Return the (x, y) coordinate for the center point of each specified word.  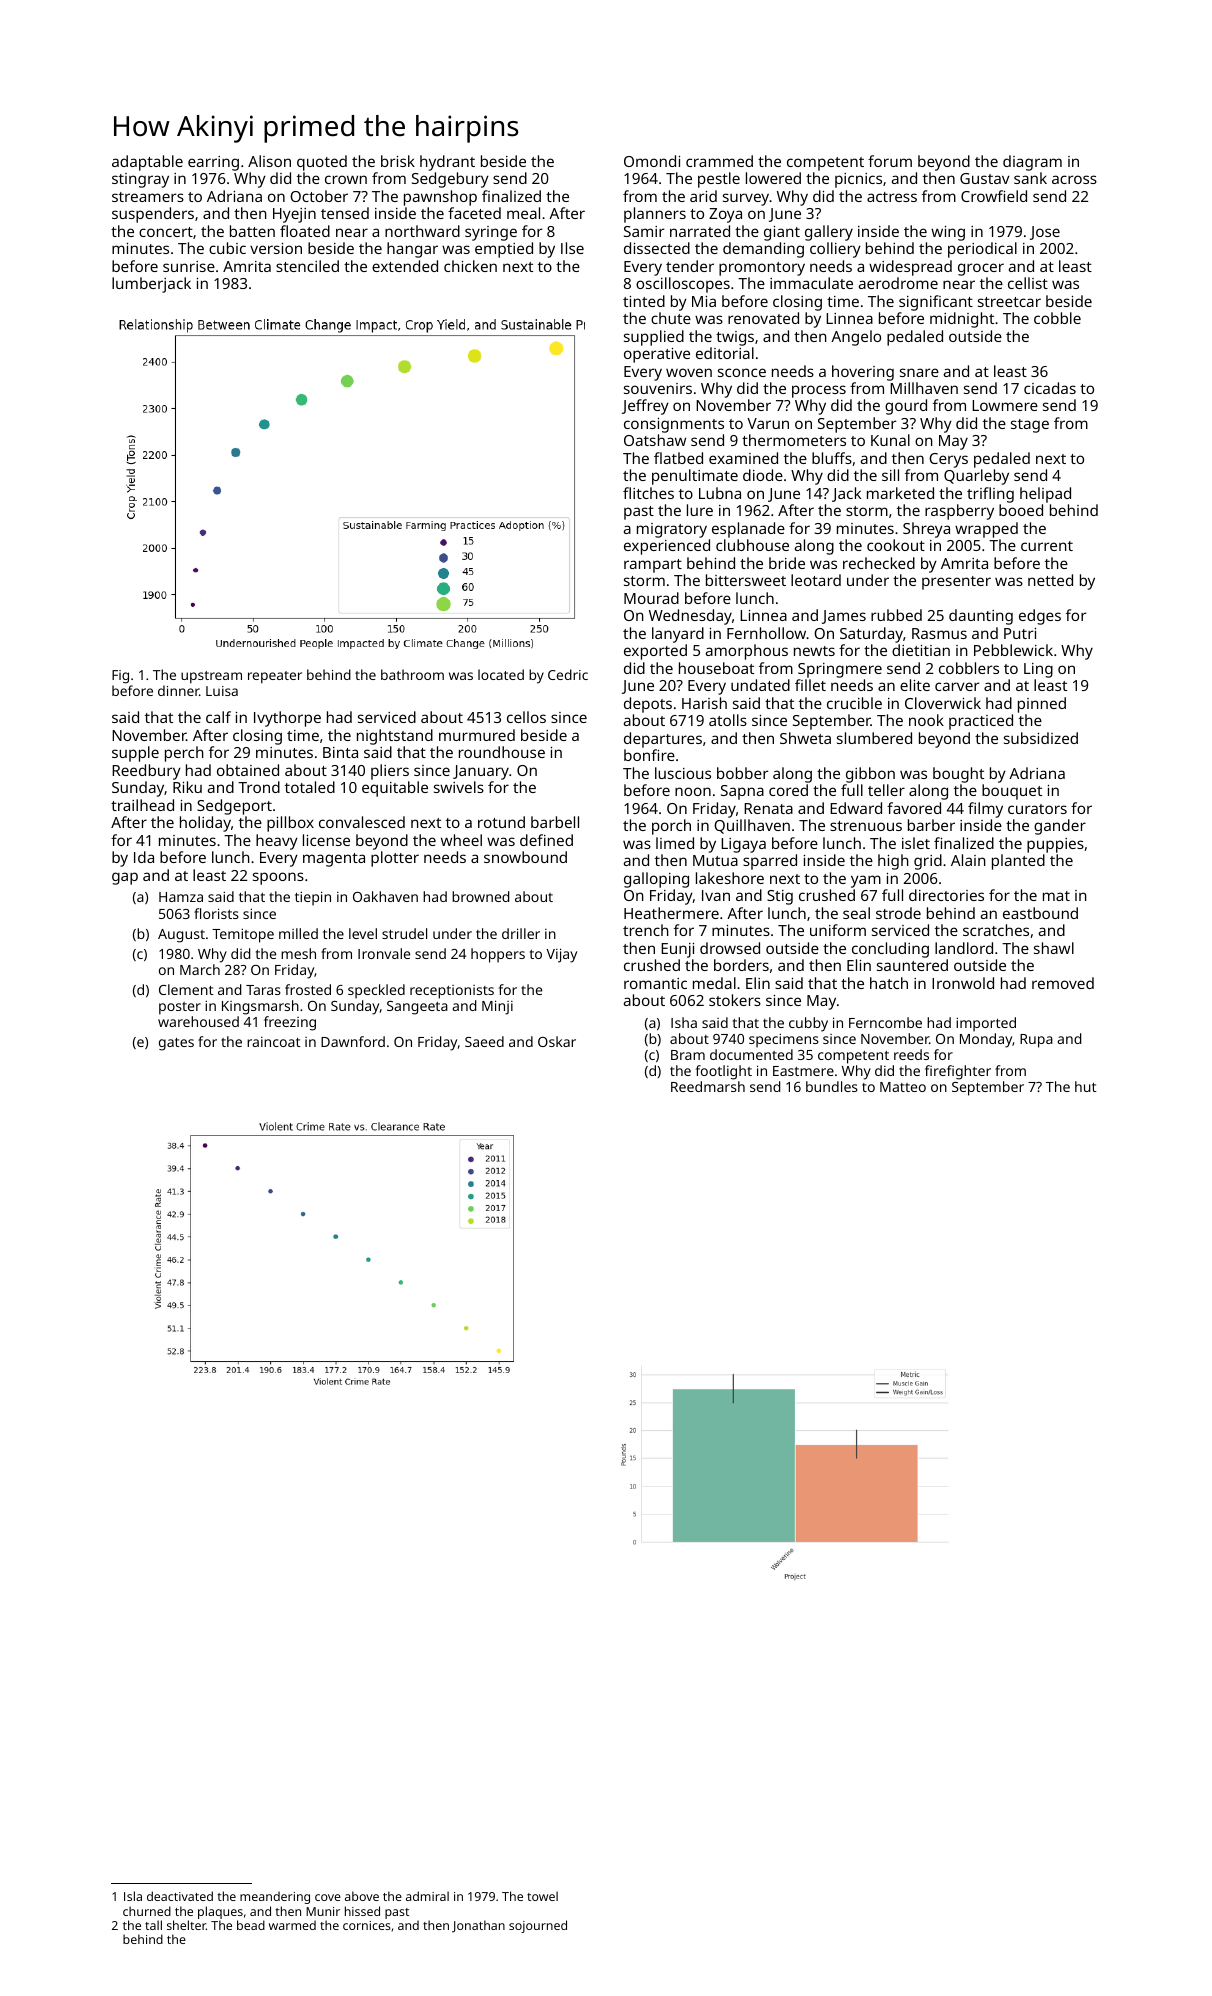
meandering (275, 1897)
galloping (656, 880)
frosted (308, 989)
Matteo (903, 1087)
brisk (398, 161)
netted (1050, 580)
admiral (427, 1896)
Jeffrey (645, 407)
